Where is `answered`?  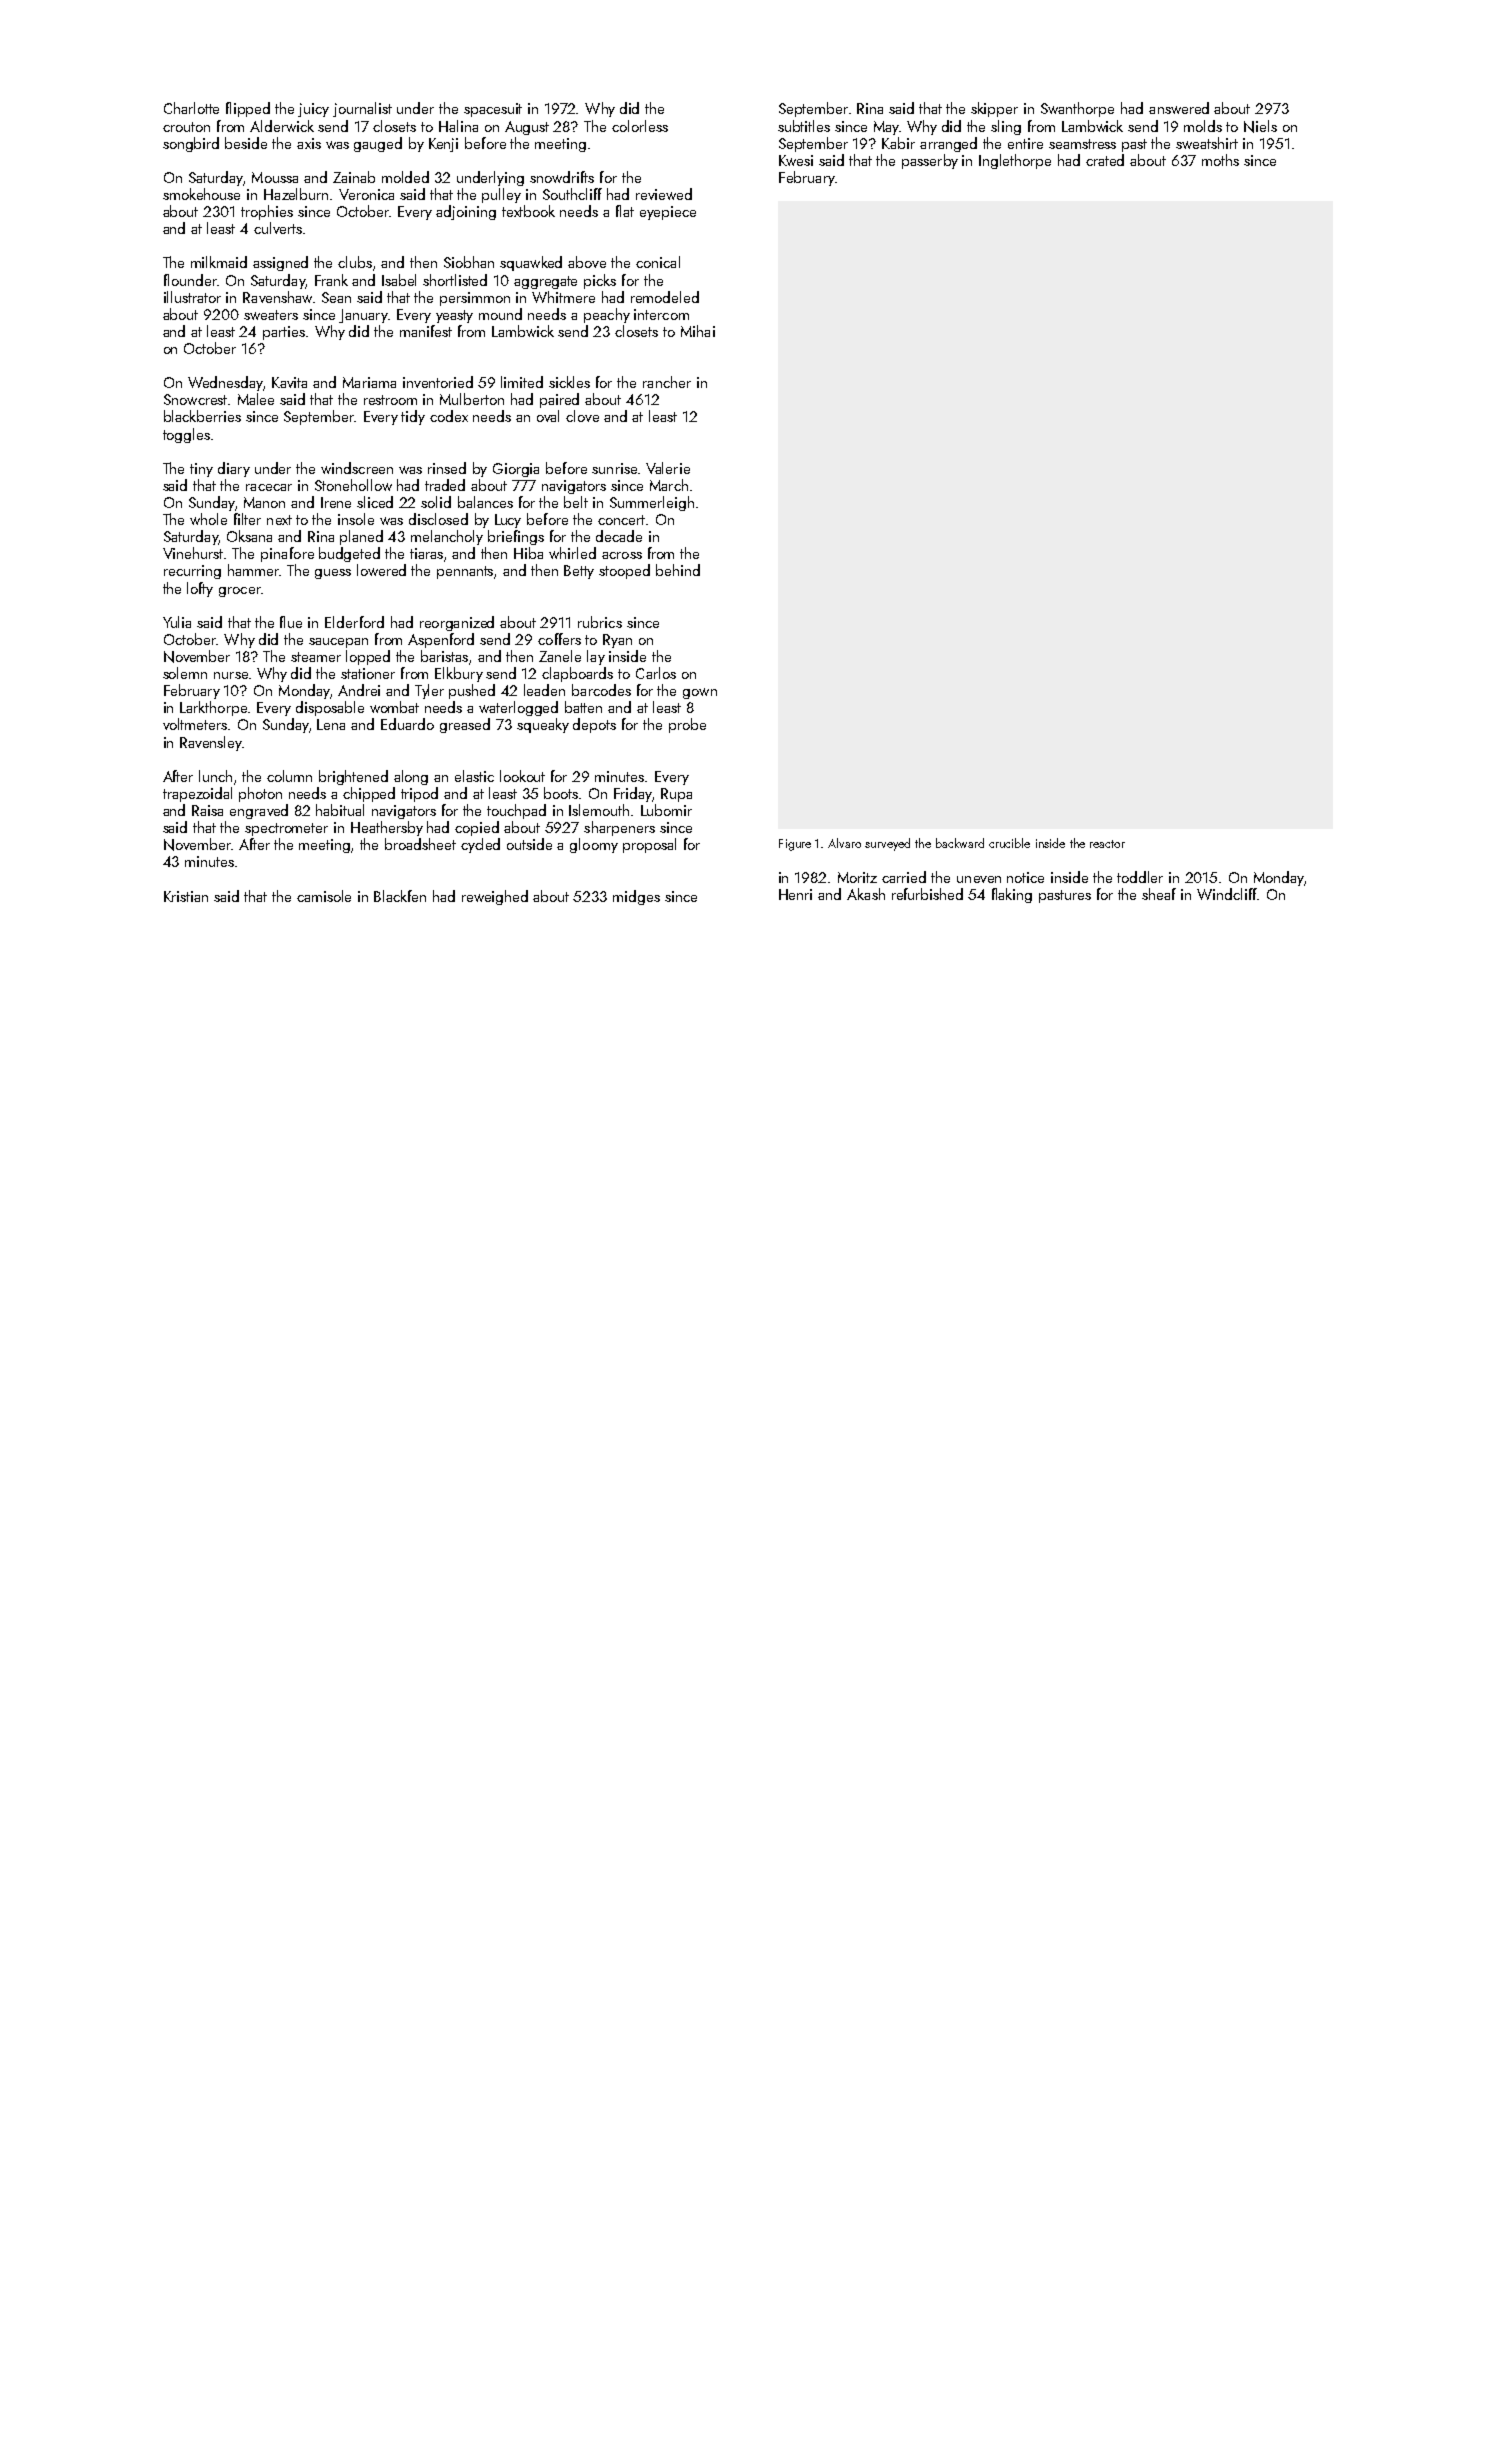 answered is located at coordinates (1179, 108).
